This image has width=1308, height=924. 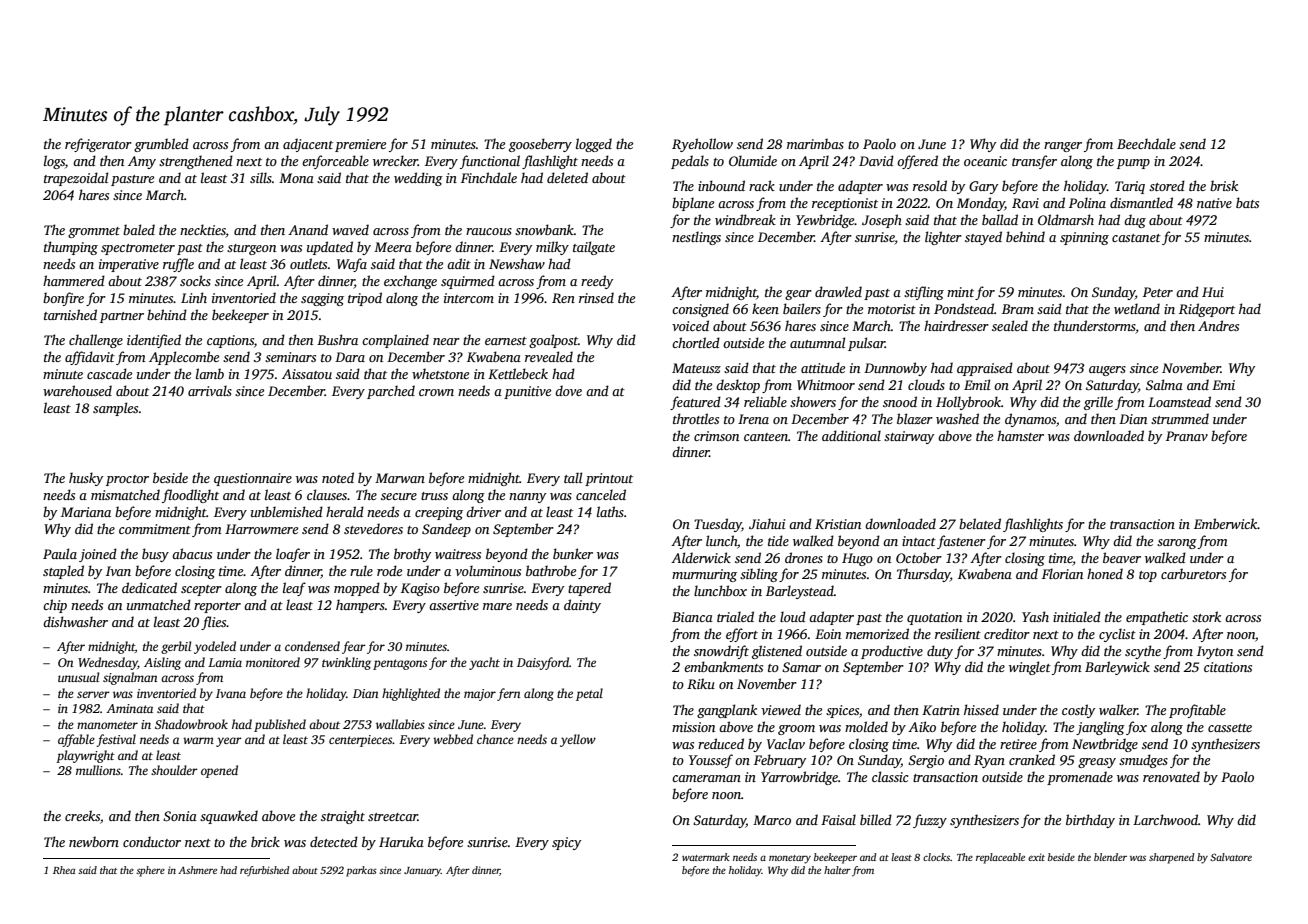 I want to click on refurbished, so click(x=265, y=871).
